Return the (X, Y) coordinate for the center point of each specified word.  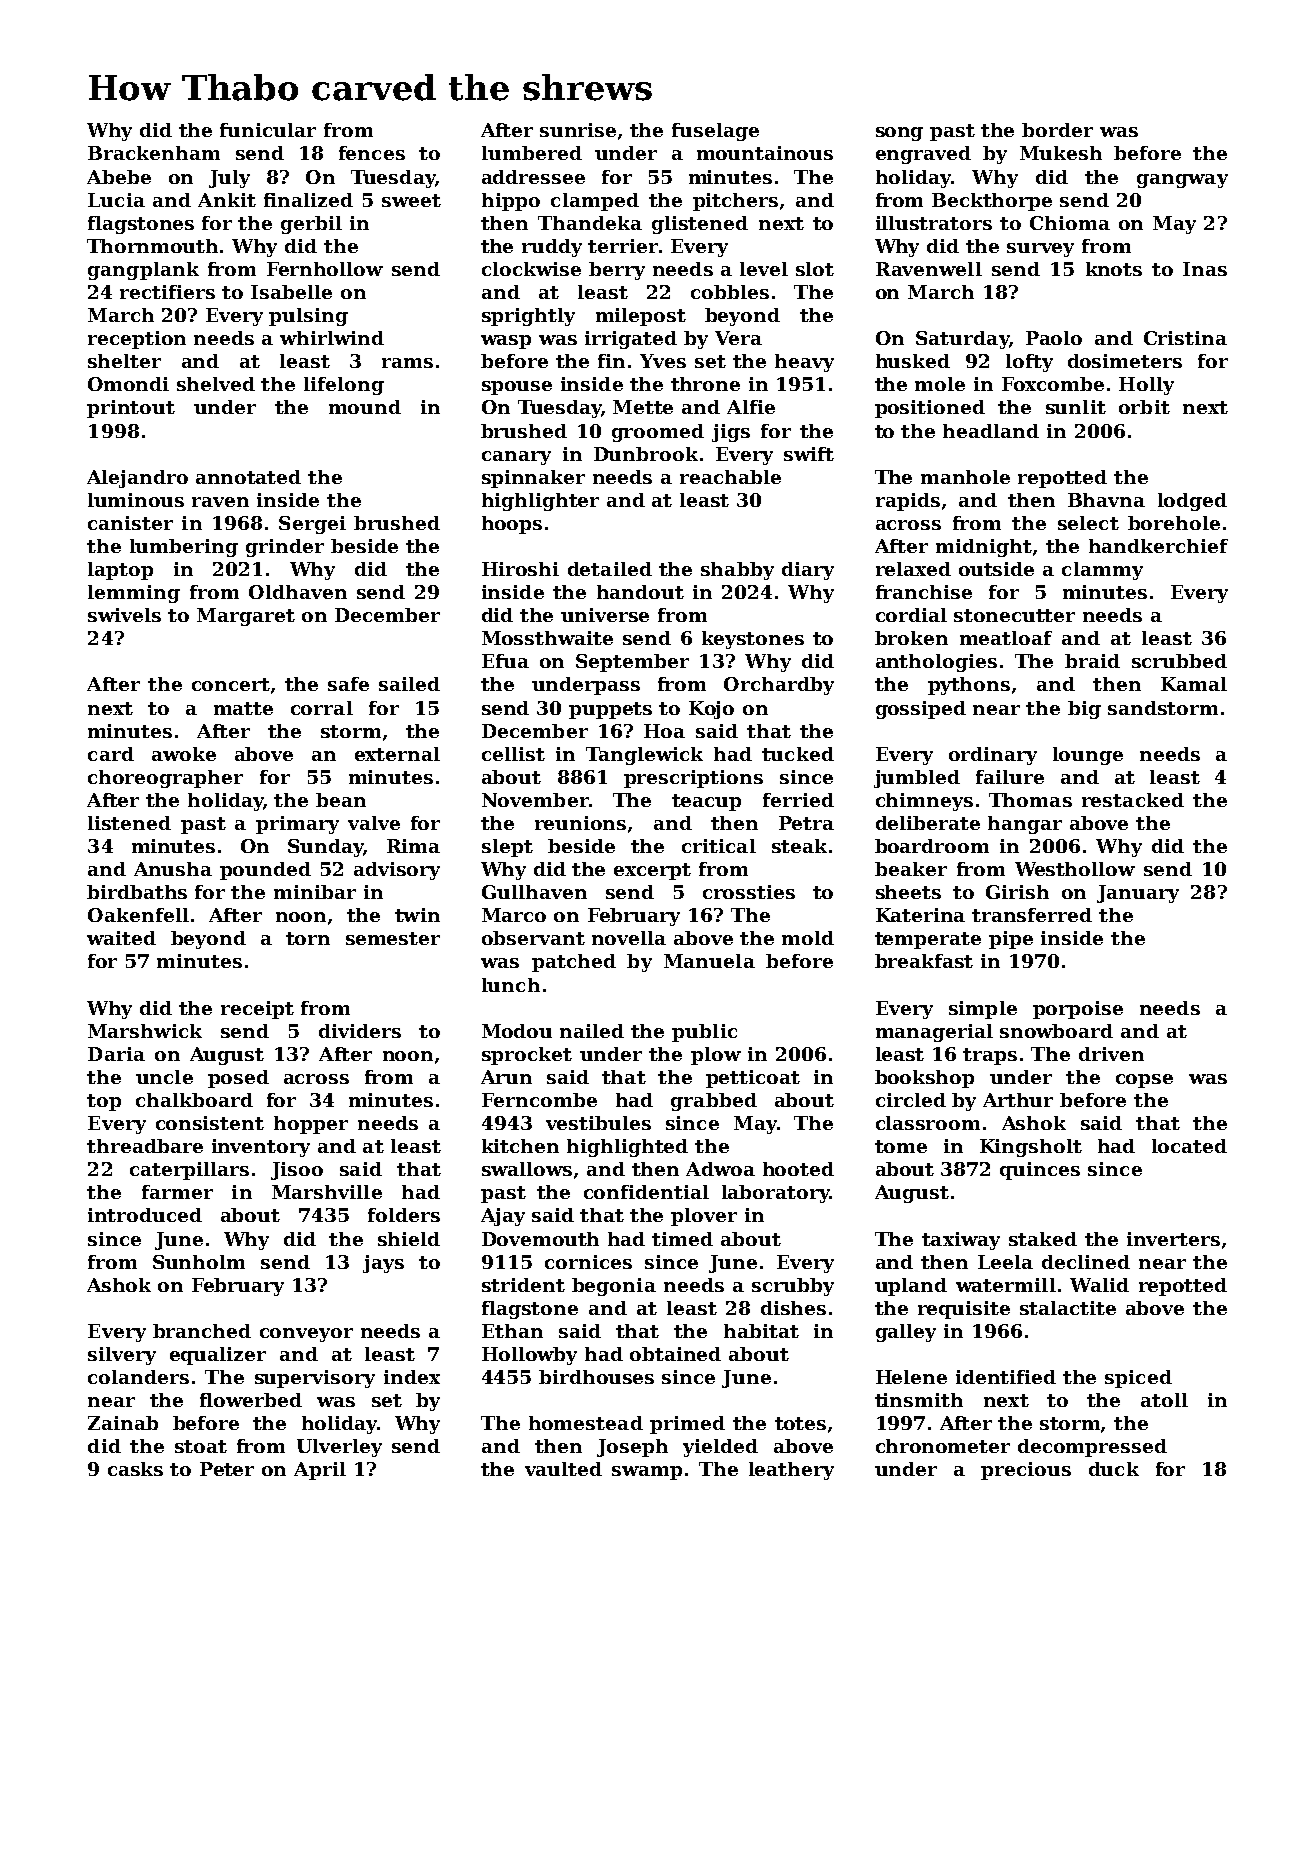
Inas (1205, 269)
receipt (257, 1010)
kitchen (520, 1146)
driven (1111, 1054)
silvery (122, 1356)
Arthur (1018, 1100)
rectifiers (167, 292)
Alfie (751, 407)
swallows (527, 1169)
